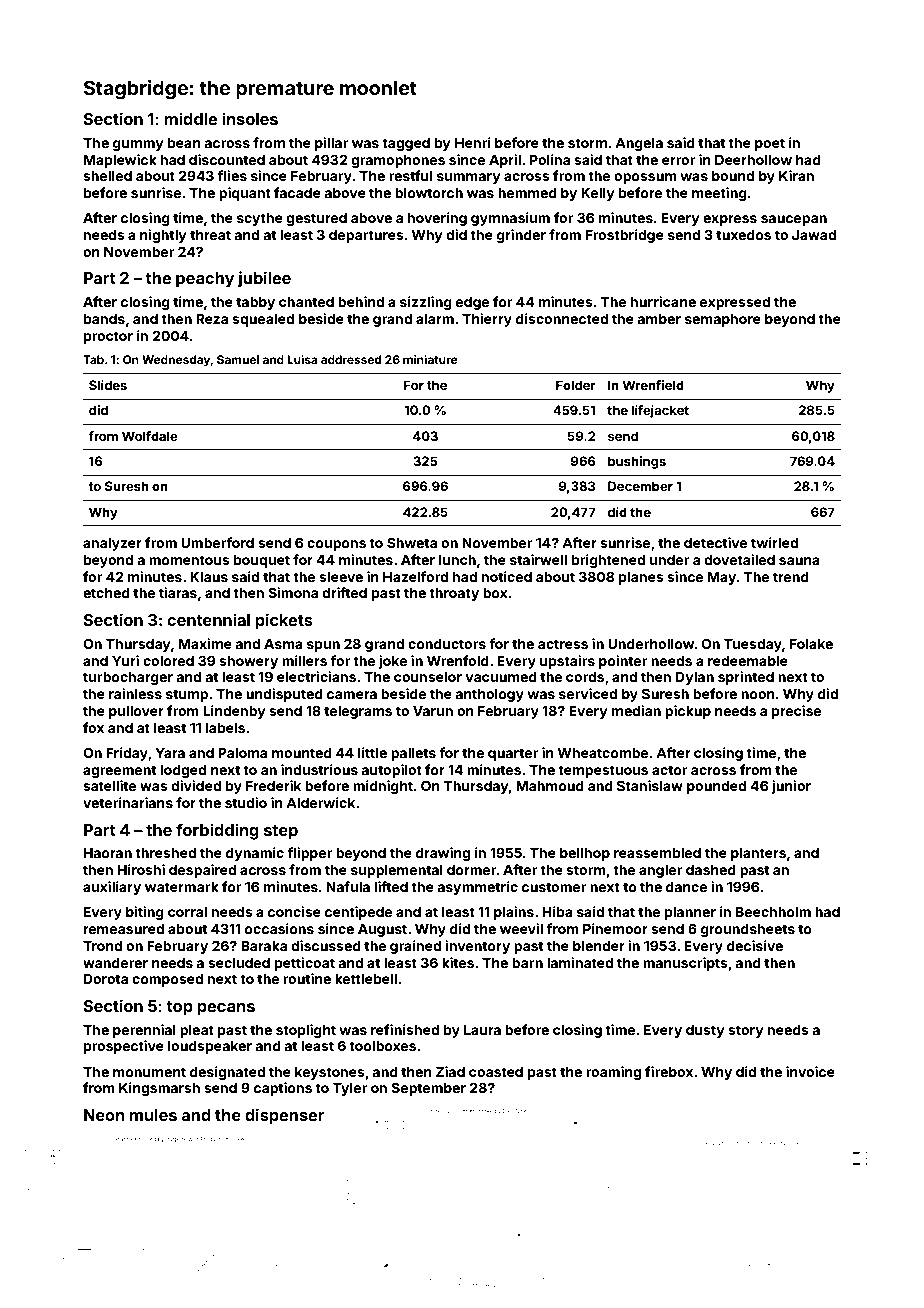  I want to click on Neon, so click(104, 1115).
